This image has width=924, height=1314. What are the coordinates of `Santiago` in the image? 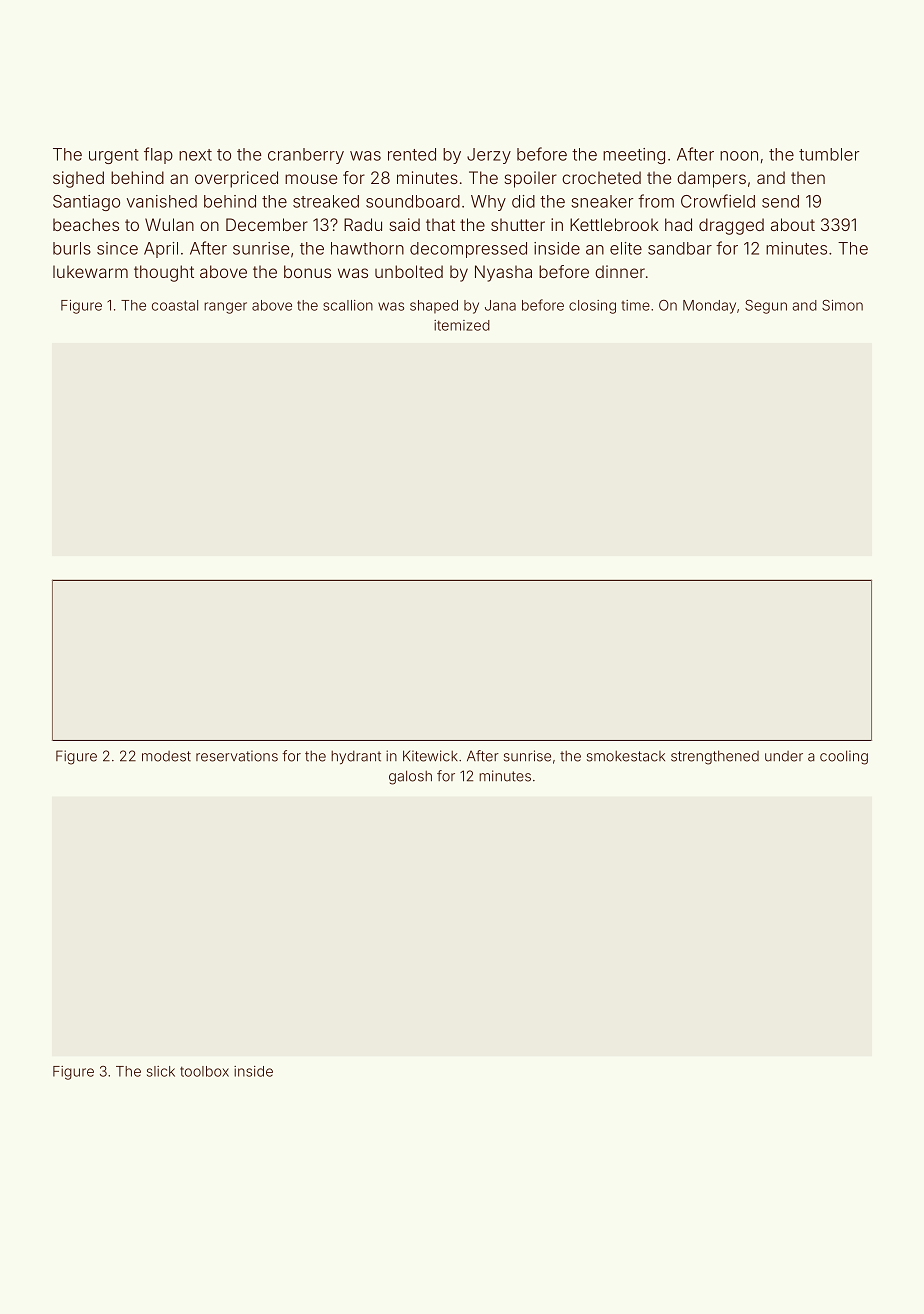 It's located at (86, 203).
